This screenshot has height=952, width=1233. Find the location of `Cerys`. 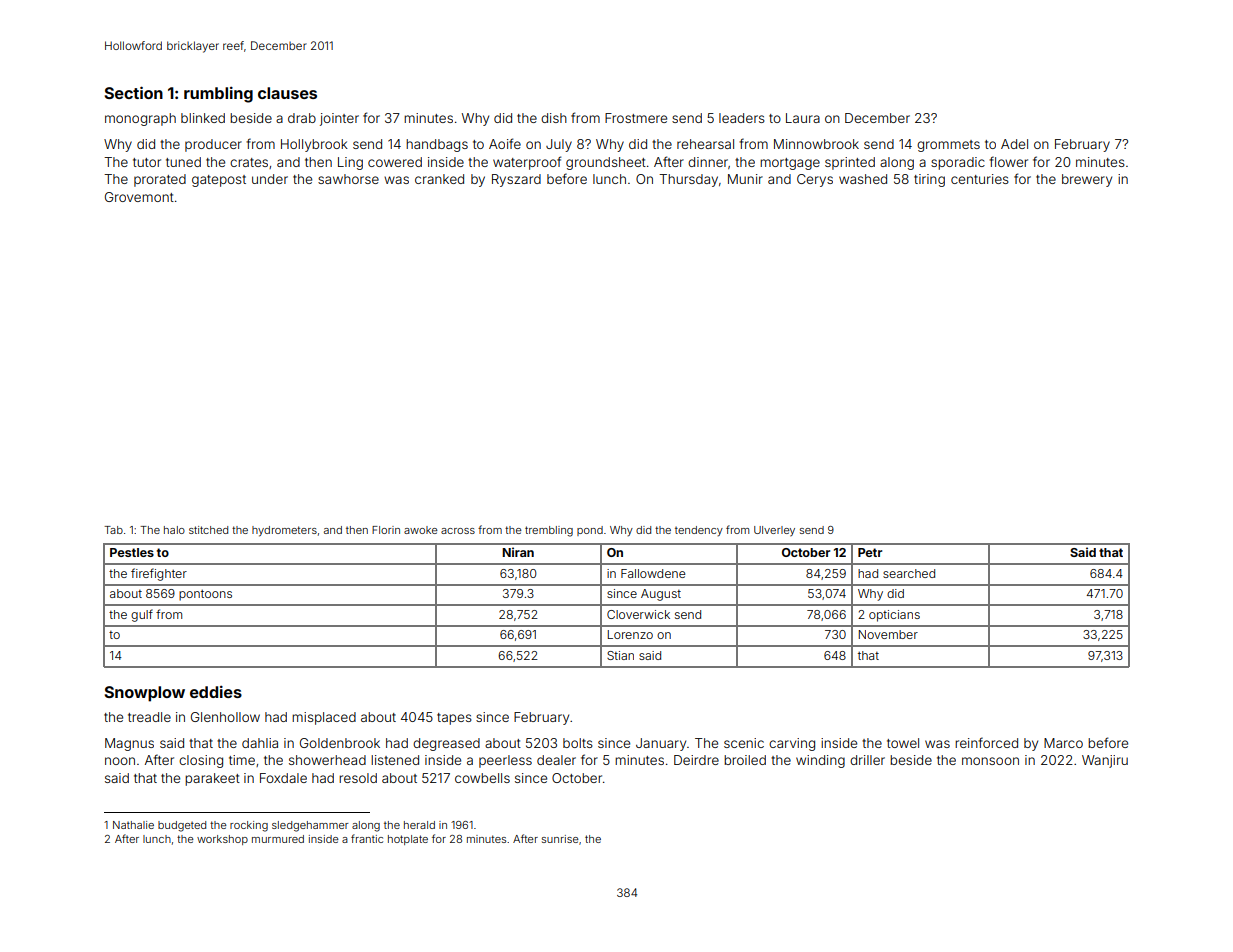

Cerys is located at coordinates (815, 180).
